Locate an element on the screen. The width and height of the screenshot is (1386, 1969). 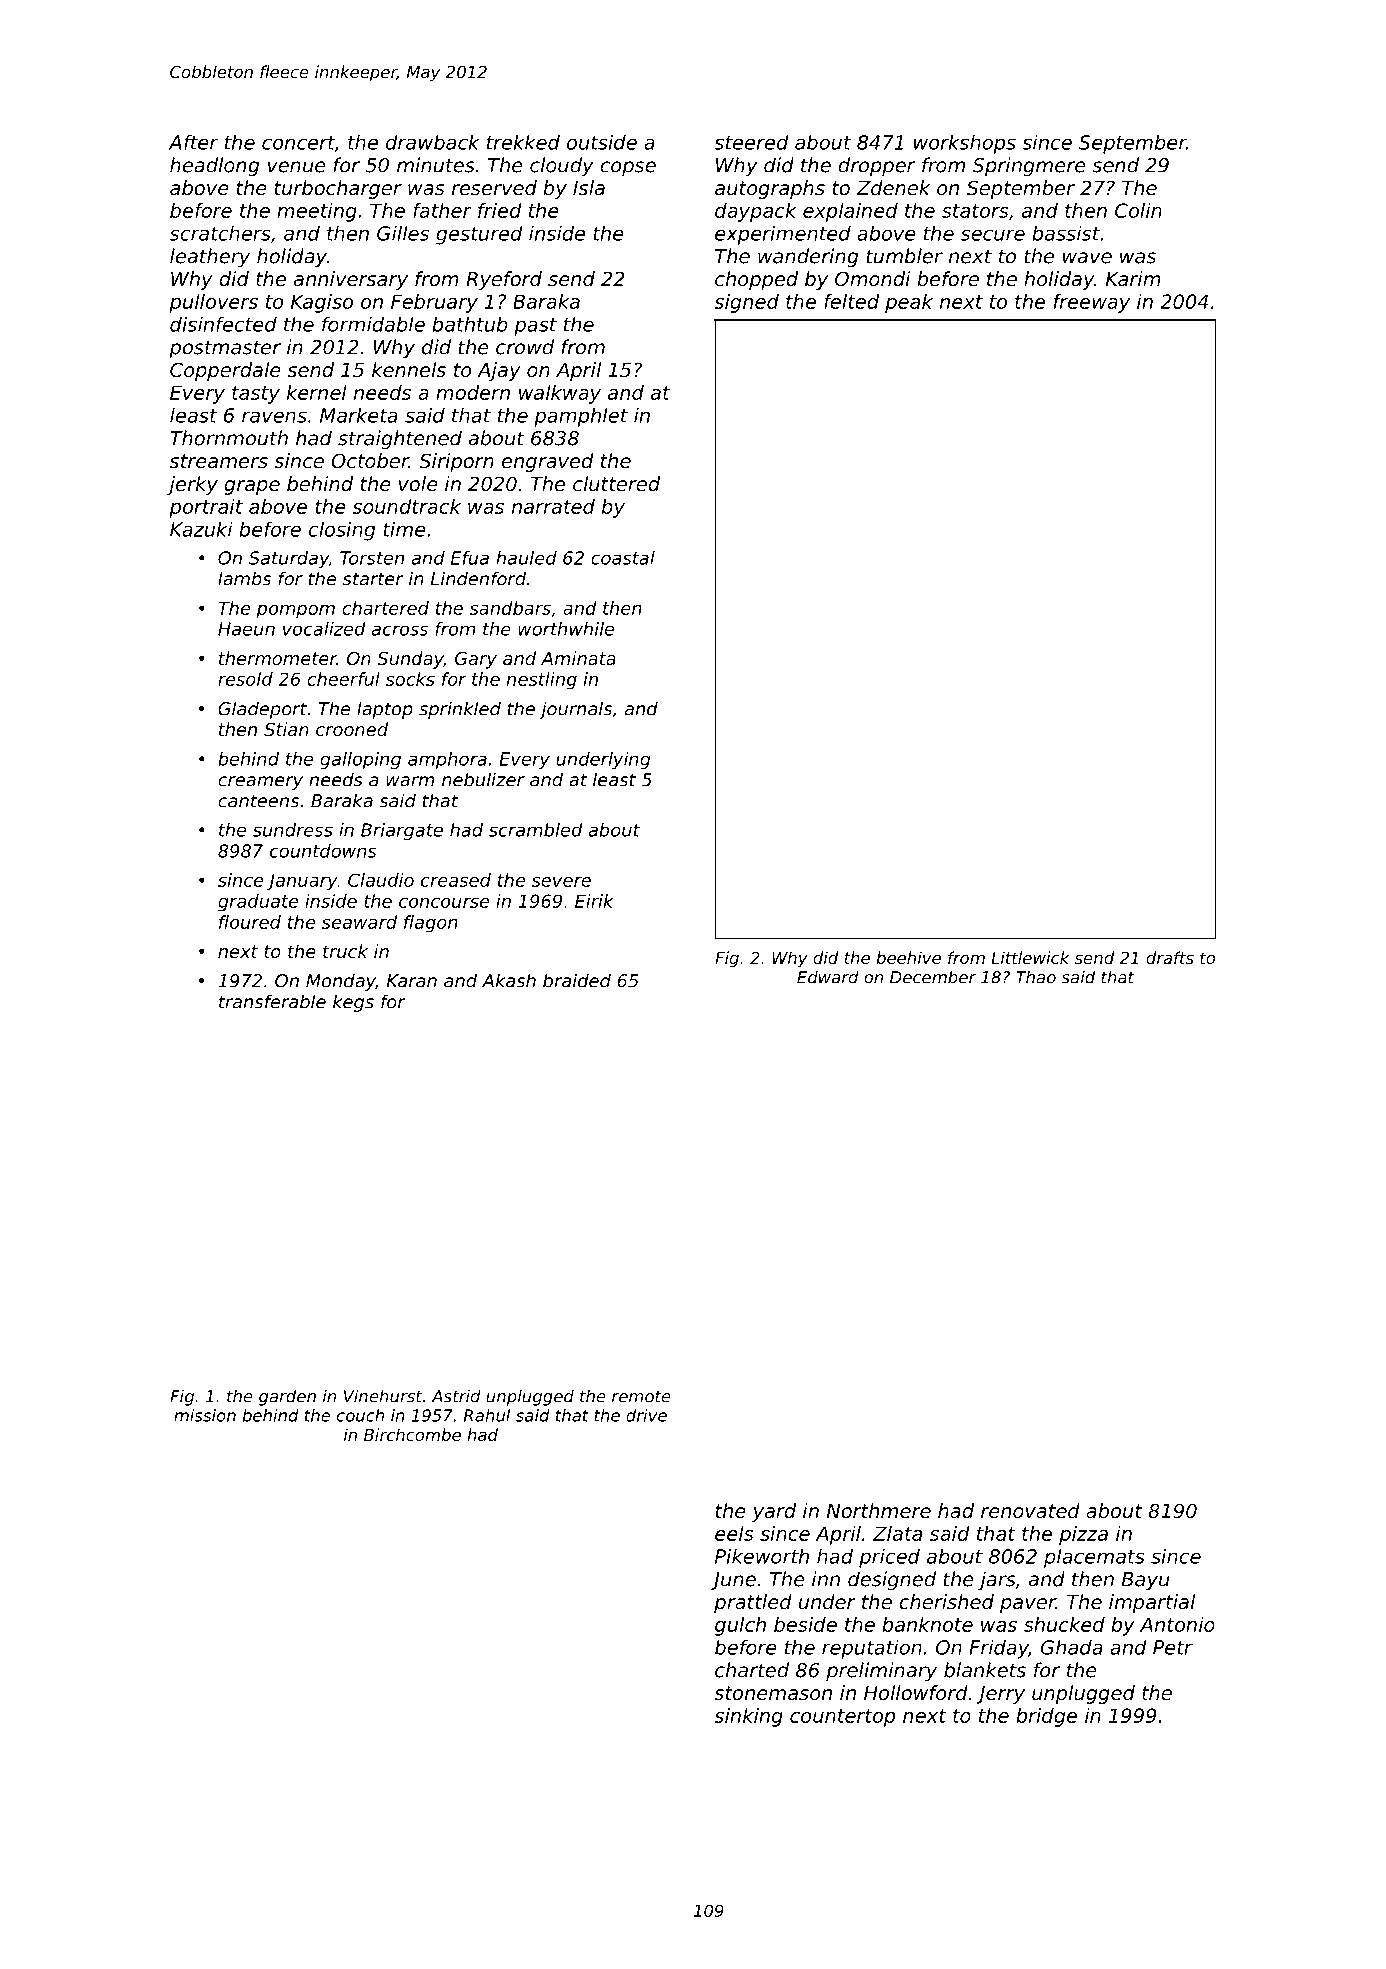
peak is located at coordinates (909, 303).
